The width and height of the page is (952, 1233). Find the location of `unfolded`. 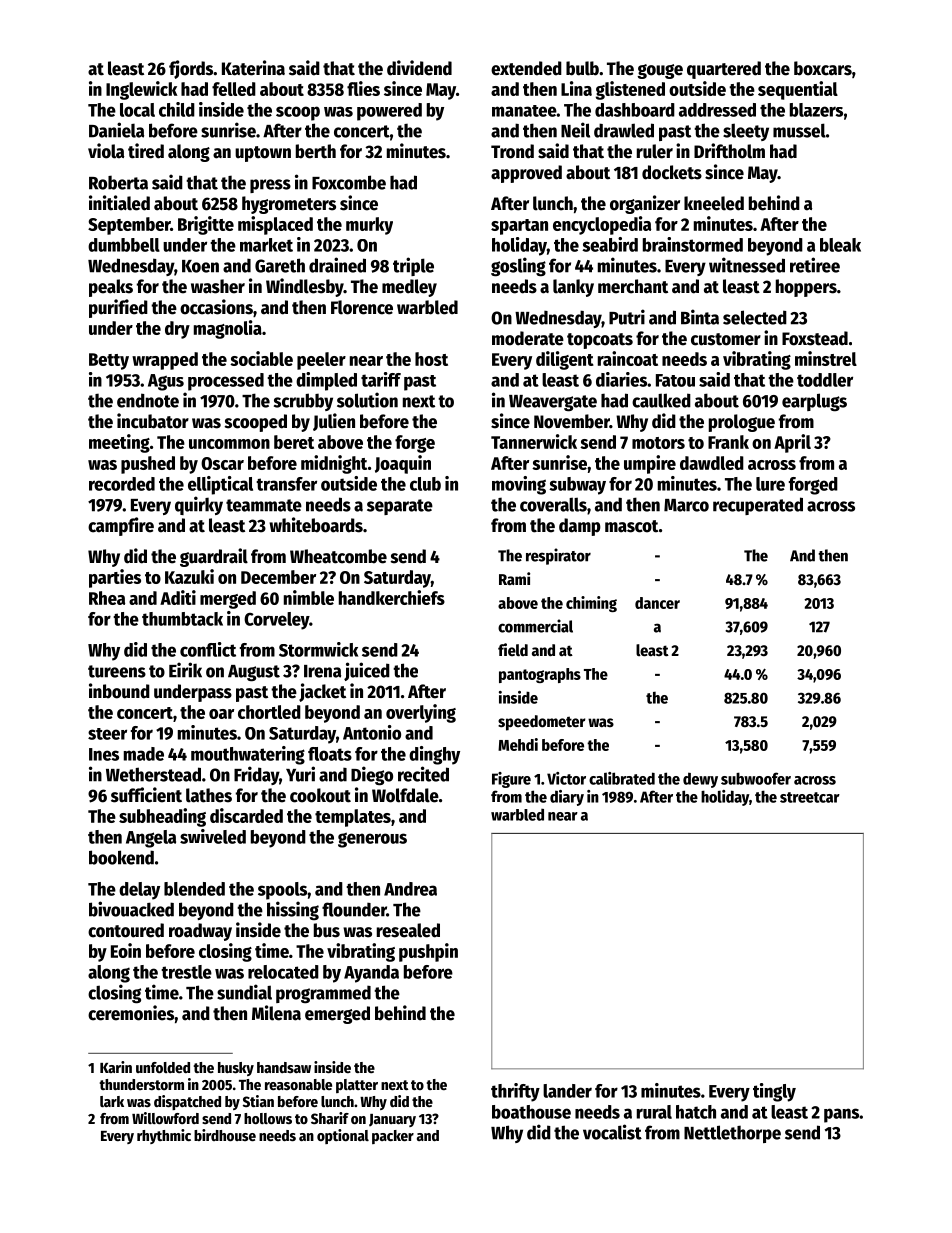

unfolded is located at coordinates (163, 1067).
